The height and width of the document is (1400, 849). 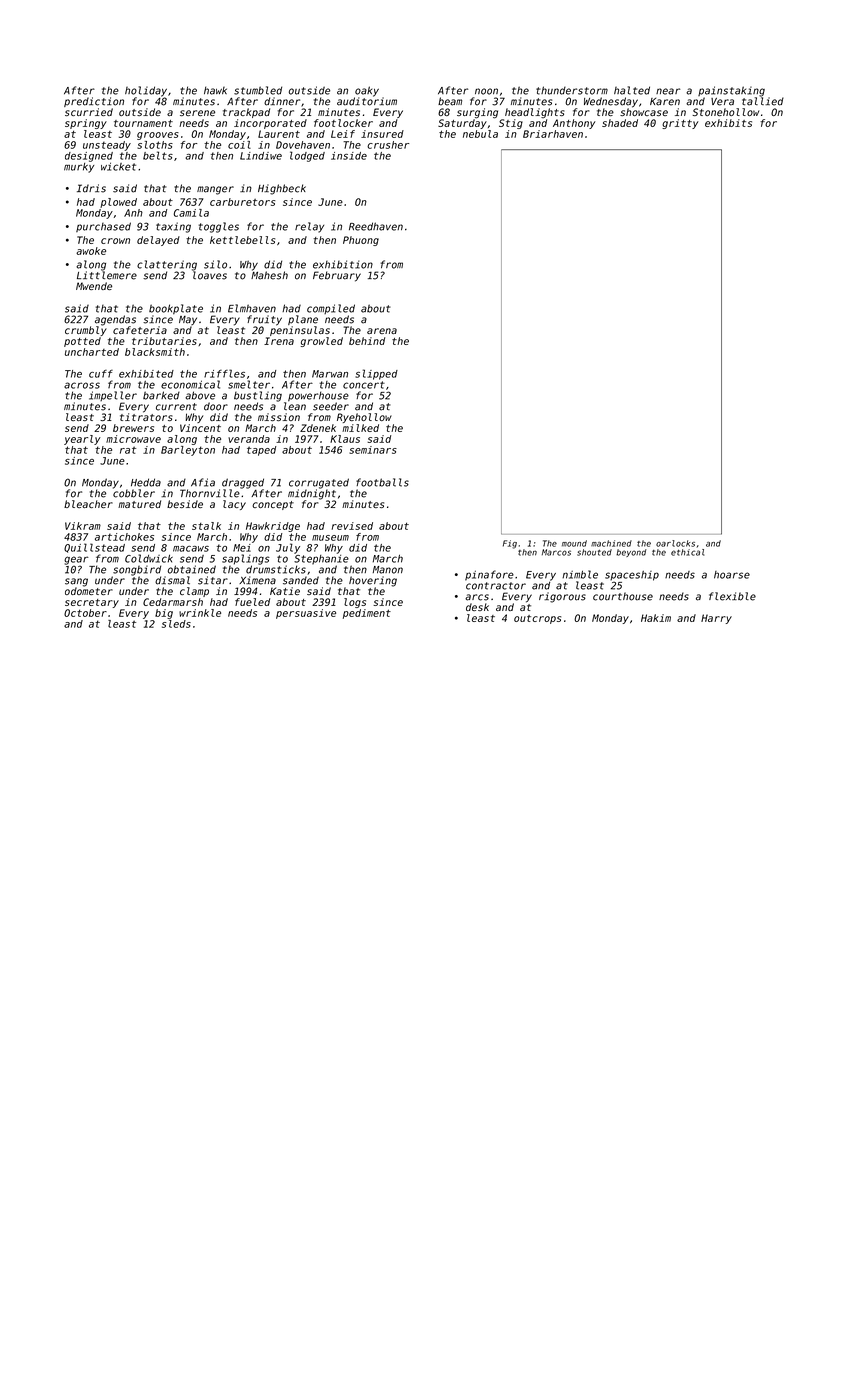 What do you see at coordinates (349, 156) in the document?
I see `inside` at bounding box center [349, 156].
